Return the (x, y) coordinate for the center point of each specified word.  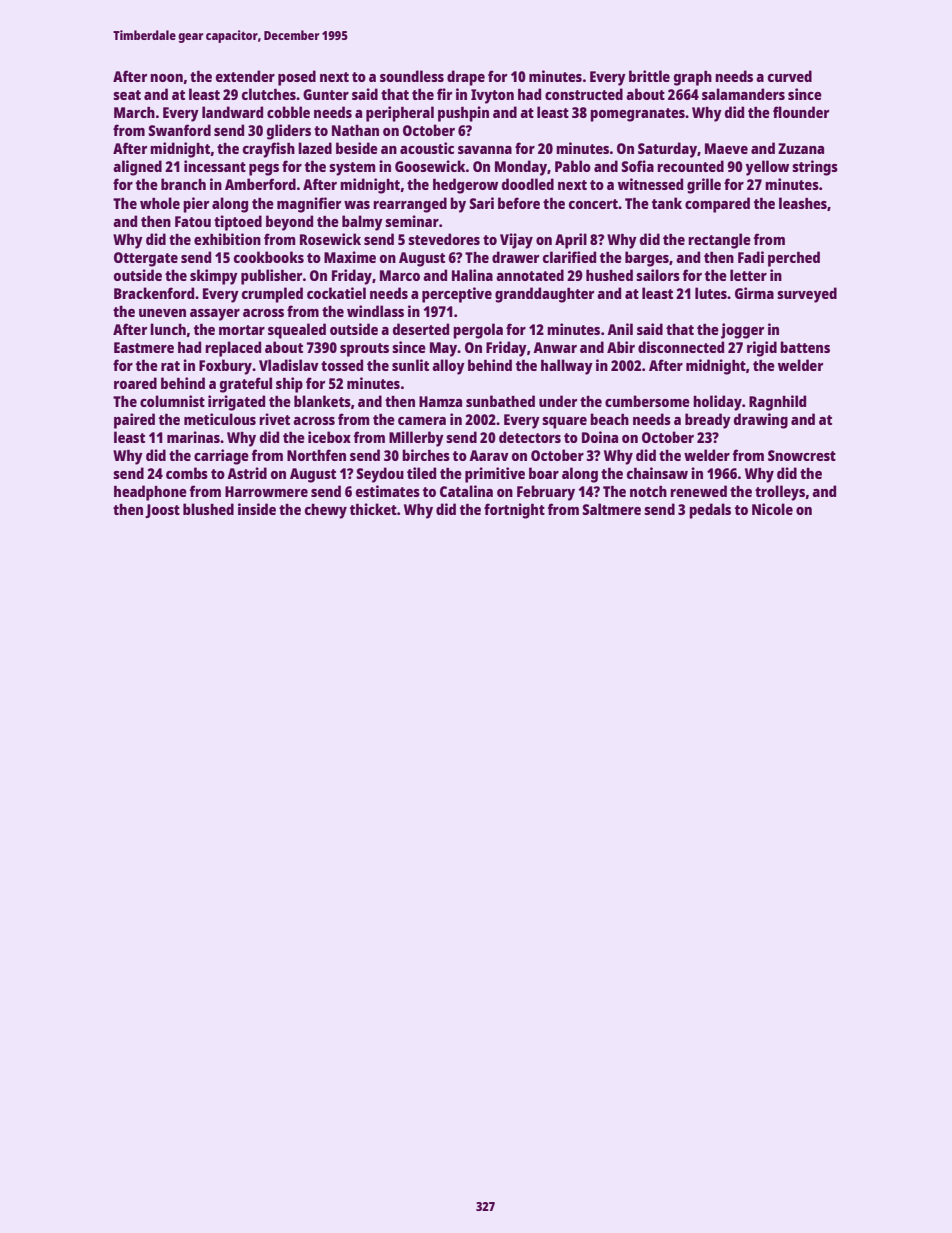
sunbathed (500, 401)
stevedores (444, 239)
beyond (289, 223)
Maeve (726, 148)
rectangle (719, 241)
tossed (342, 365)
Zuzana (801, 148)
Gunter (326, 94)
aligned (137, 168)
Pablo (573, 166)
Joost (162, 511)
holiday (717, 403)
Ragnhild (777, 403)
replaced (233, 349)
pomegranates (637, 115)
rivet (274, 419)
